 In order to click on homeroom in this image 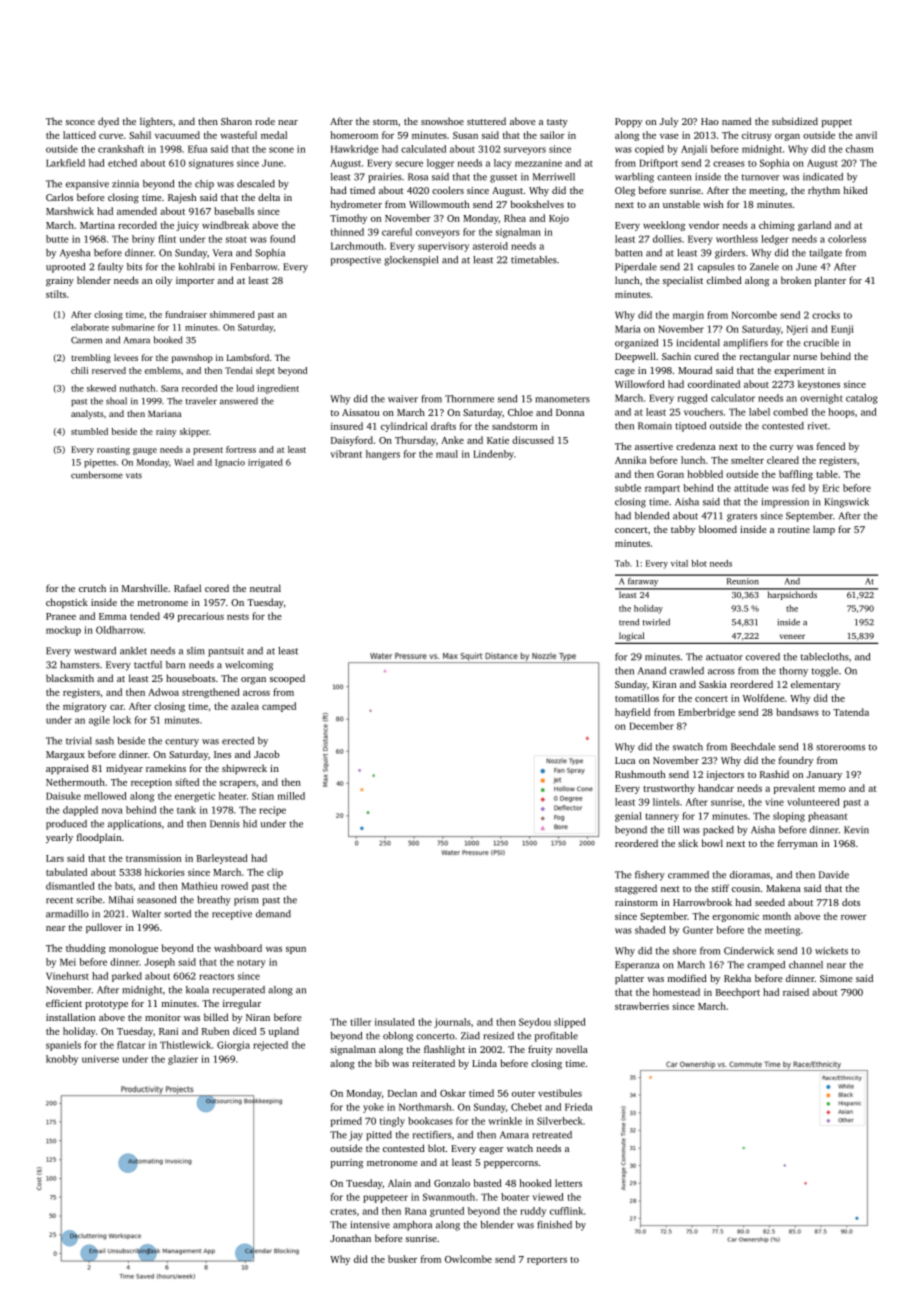, I will do `click(354, 135)`.
